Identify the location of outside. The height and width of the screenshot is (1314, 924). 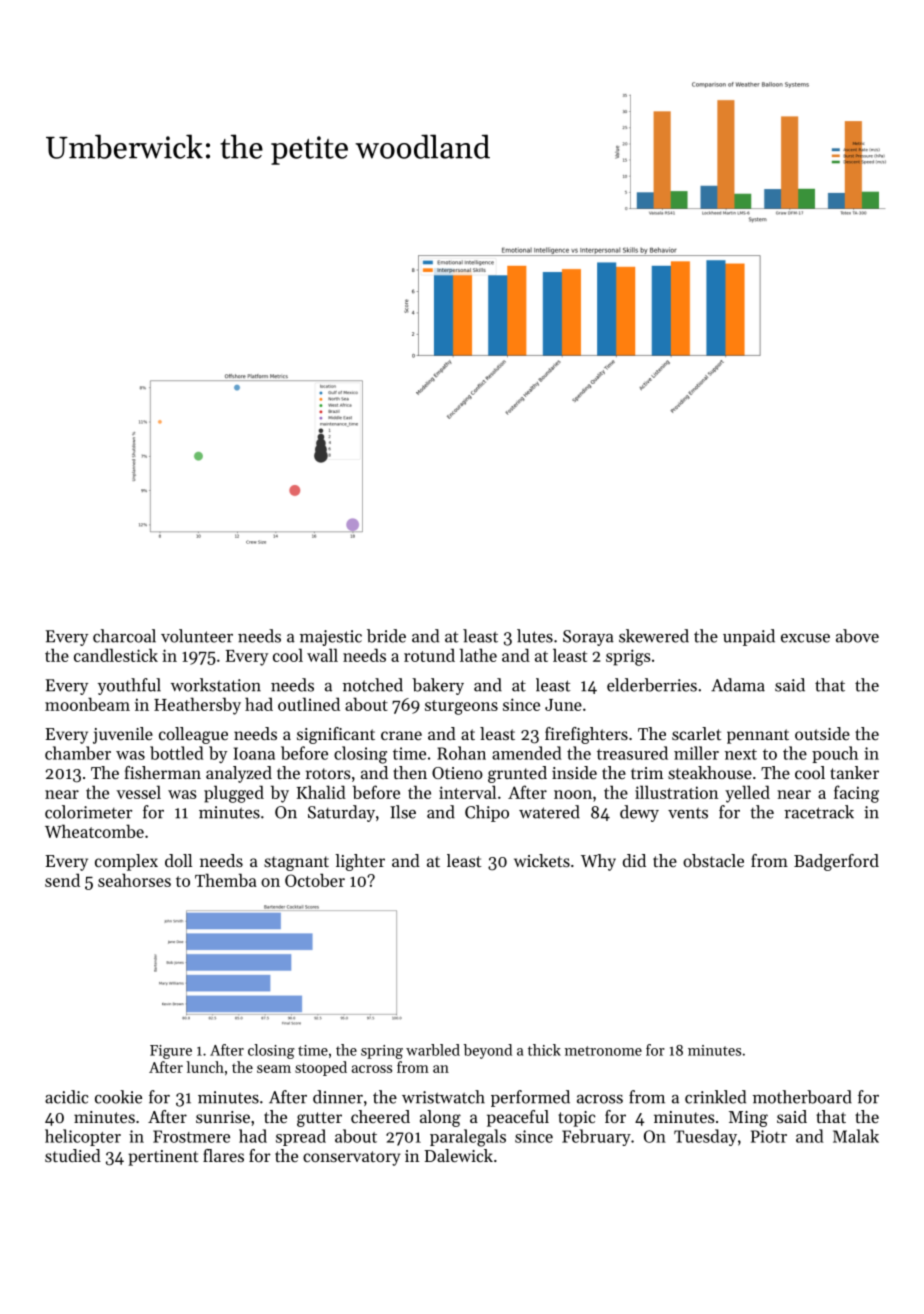
(822, 733).
